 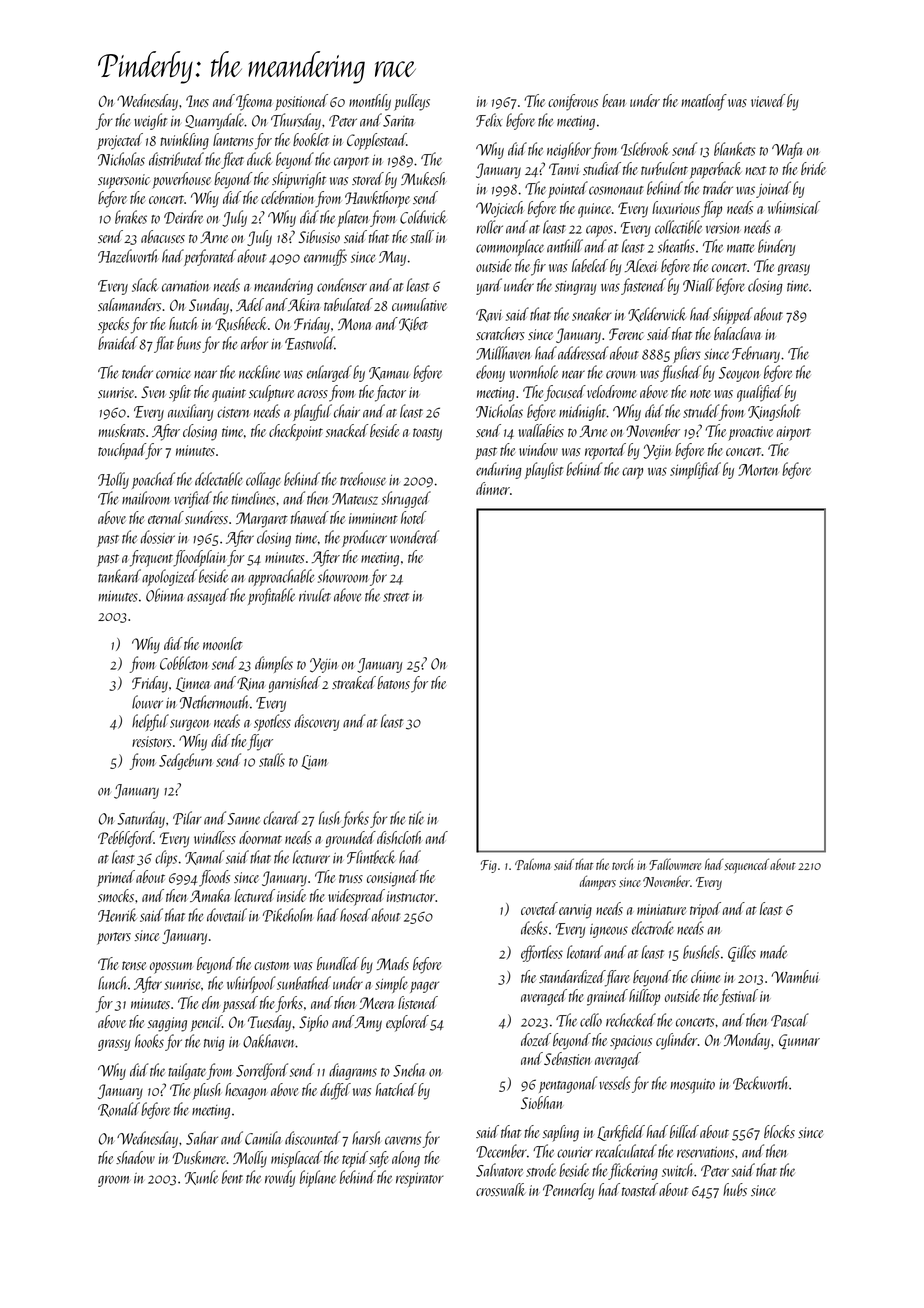 What do you see at coordinates (510, 247) in the screenshot?
I see `commonplace` at bounding box center [510, 247].
